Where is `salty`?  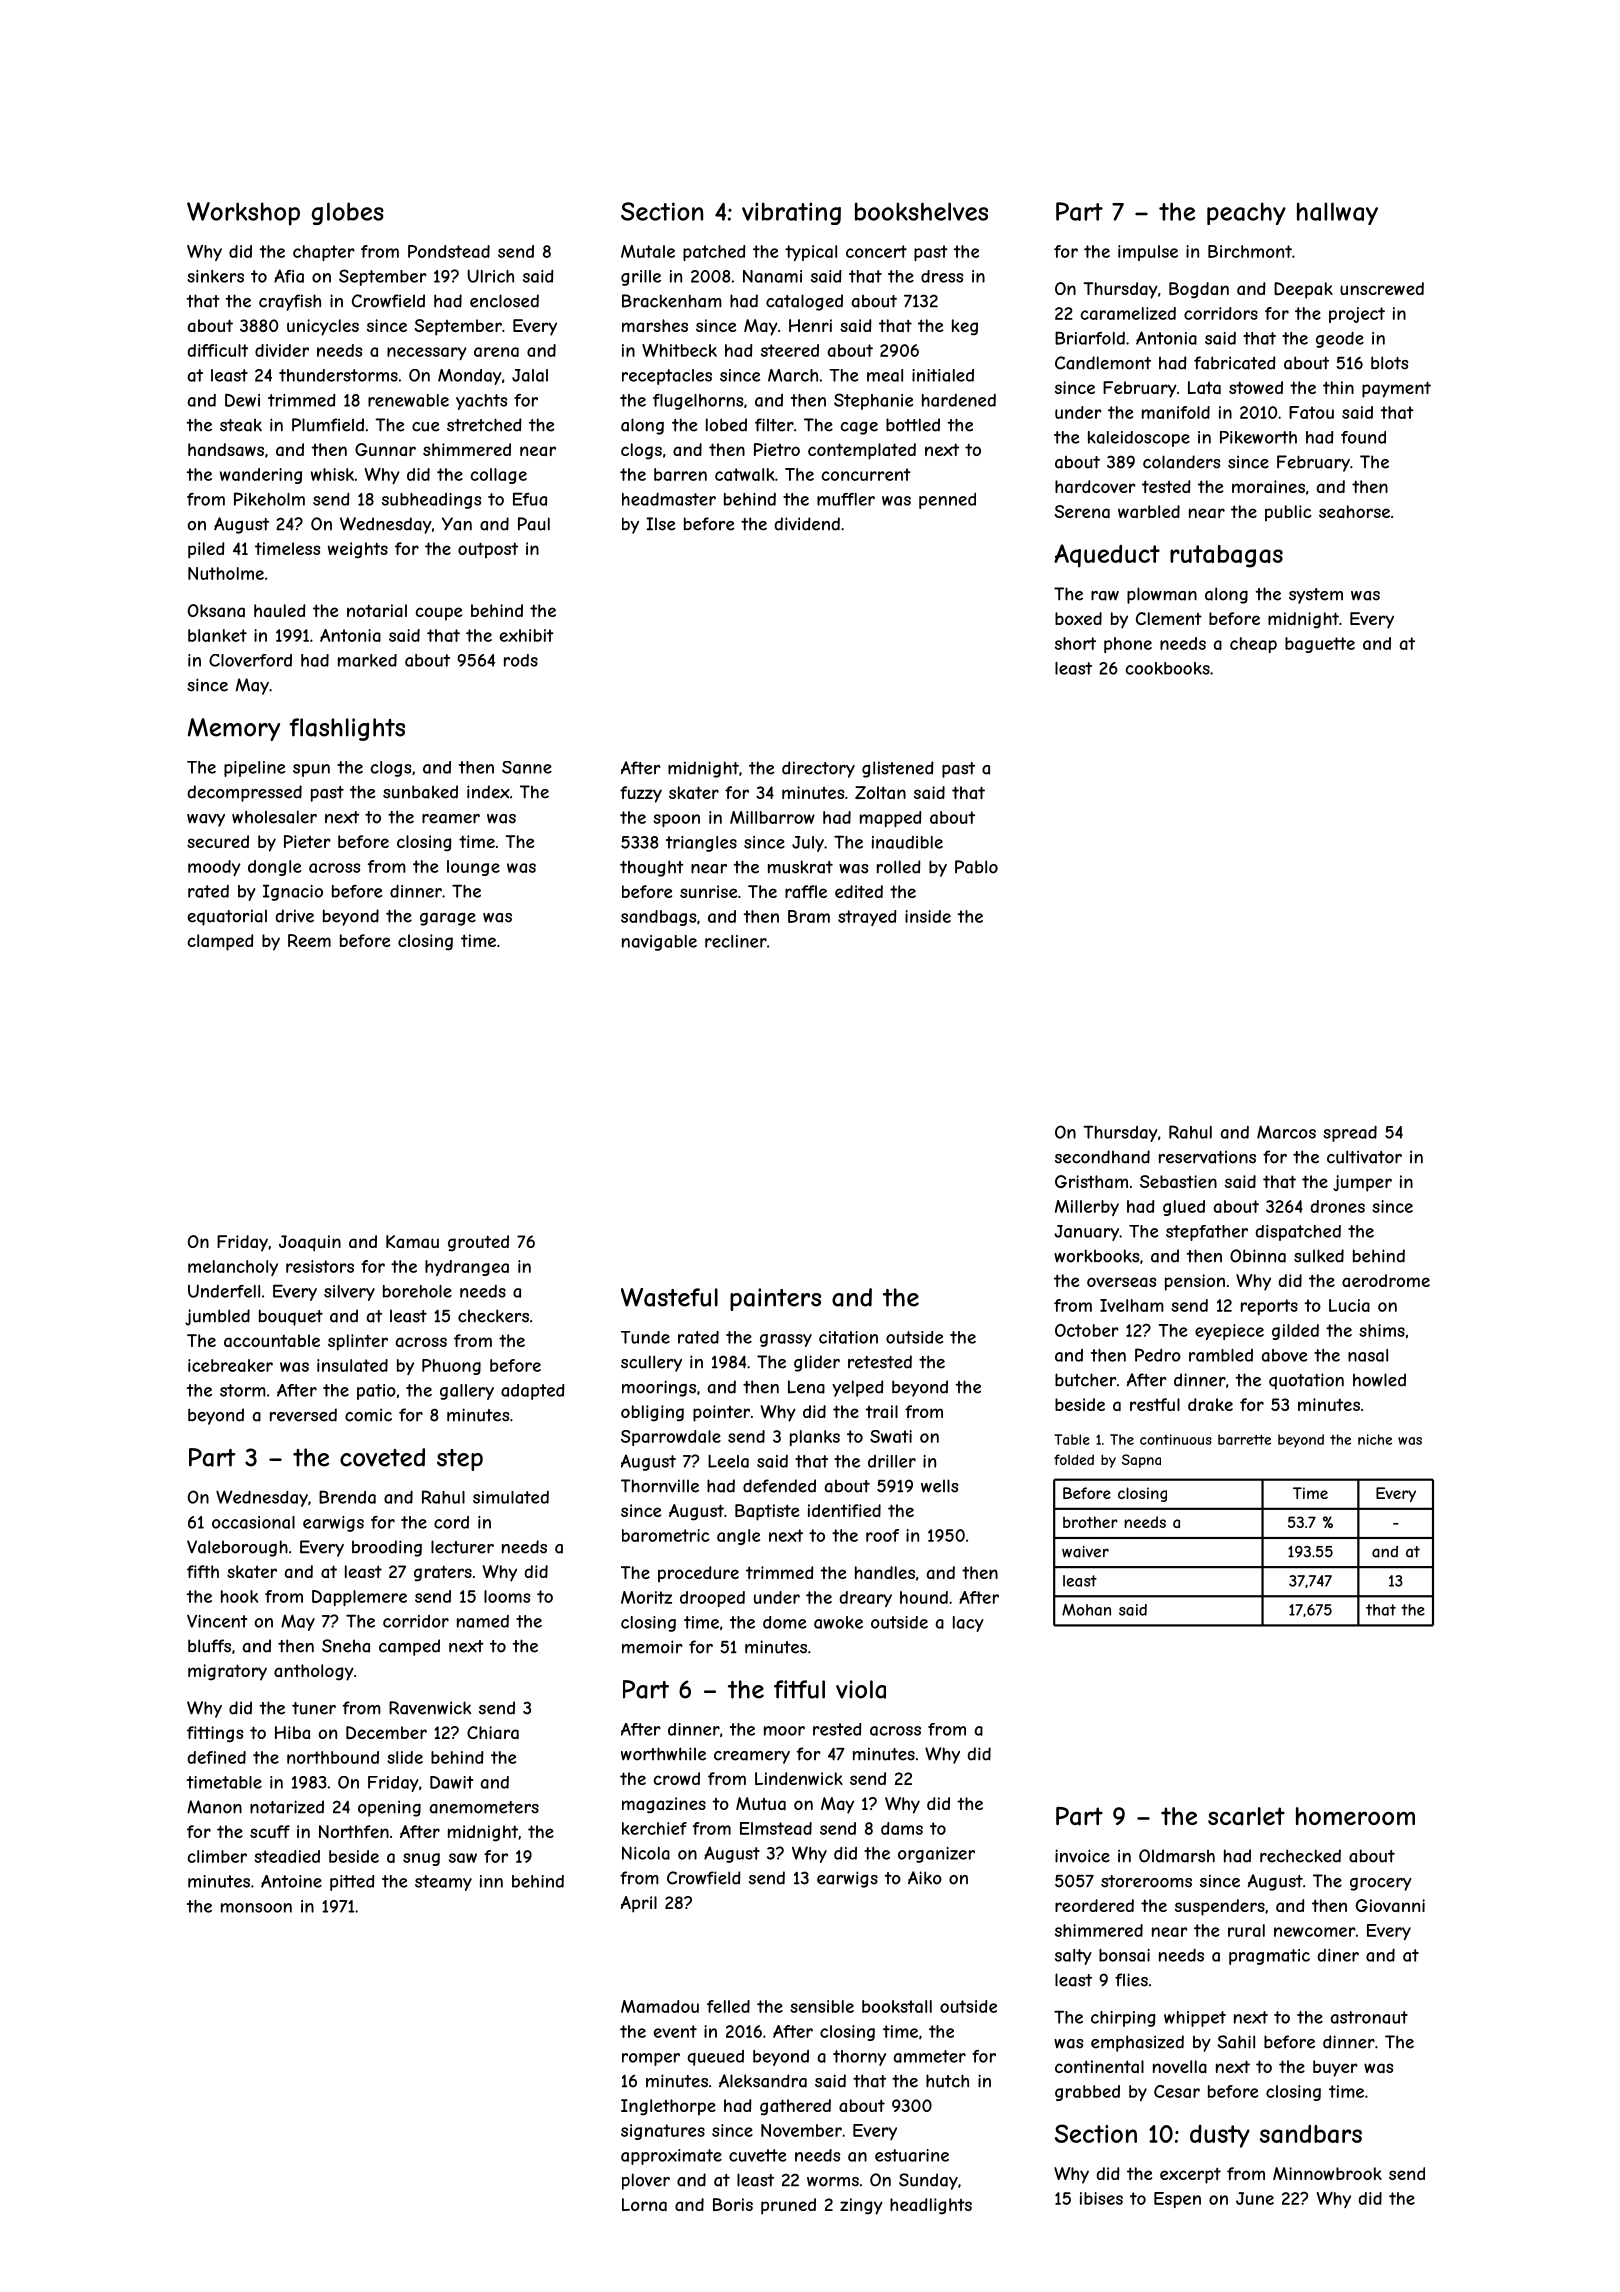
salty is located at coordinates (1073, 1957).
